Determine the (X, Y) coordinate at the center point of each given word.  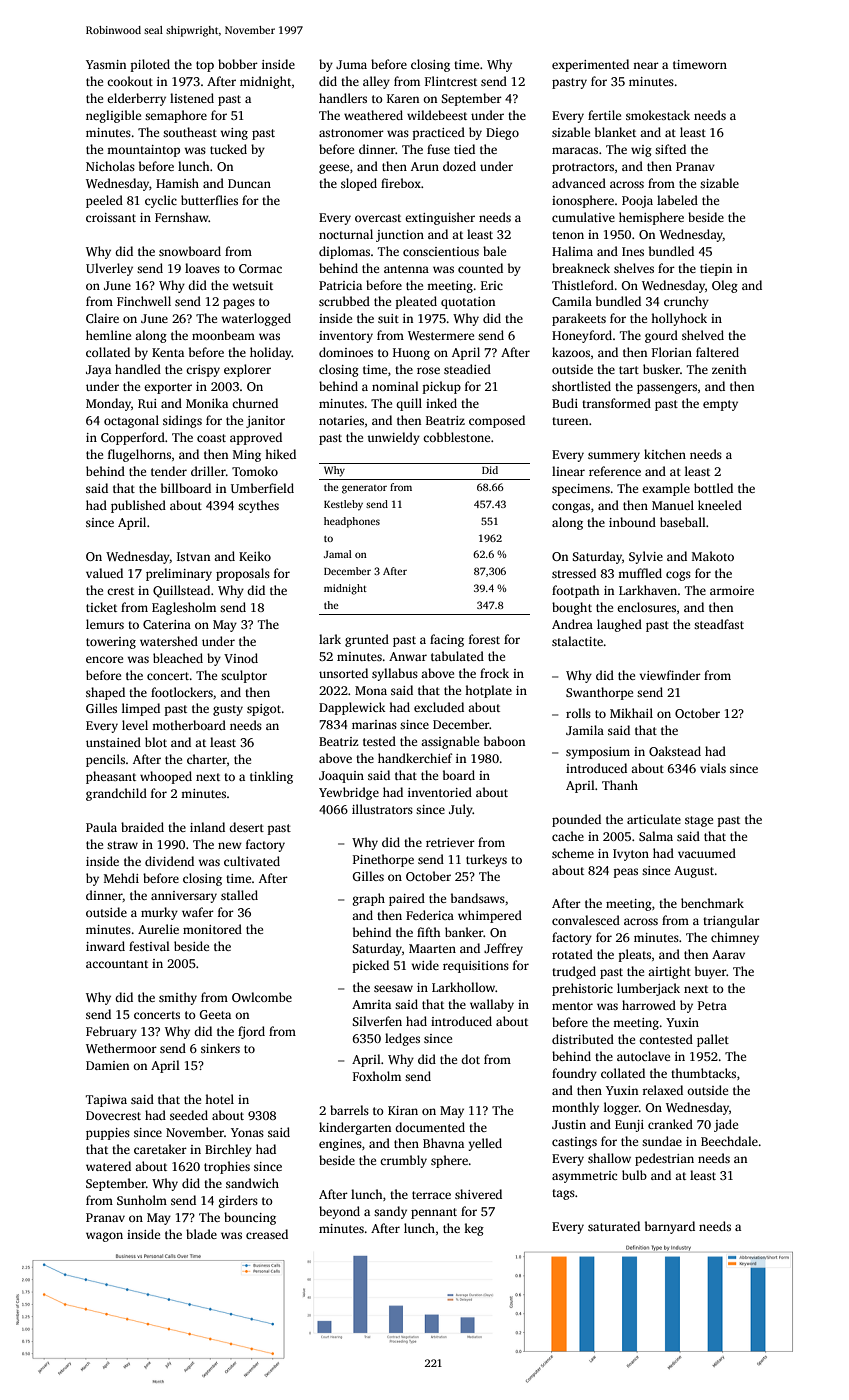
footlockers (182, 692)
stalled (239, 895)
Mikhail (631, 713)
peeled (104, 201)
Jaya (98, 371)
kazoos (571, 352)
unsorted (343, 673)
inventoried (440, 792)
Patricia (340, 285)
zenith (729, 369)
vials (713, 768)
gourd (661, 336)
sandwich (252, 1183)
